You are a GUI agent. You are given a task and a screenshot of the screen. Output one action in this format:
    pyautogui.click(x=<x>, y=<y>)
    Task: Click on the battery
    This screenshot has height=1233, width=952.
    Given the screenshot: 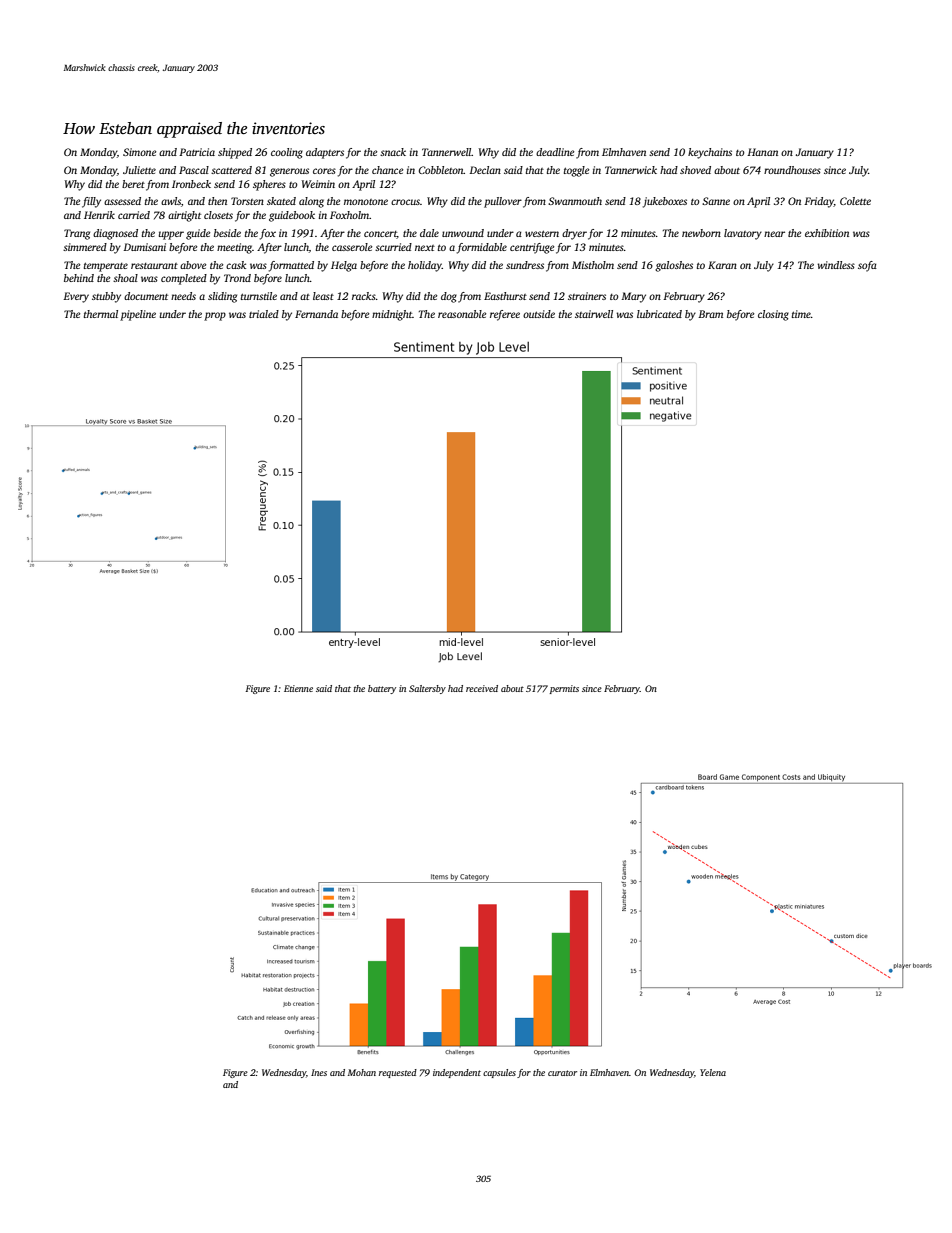 What is the action you would take?
    pyautogui.click(x=382, y=689)
